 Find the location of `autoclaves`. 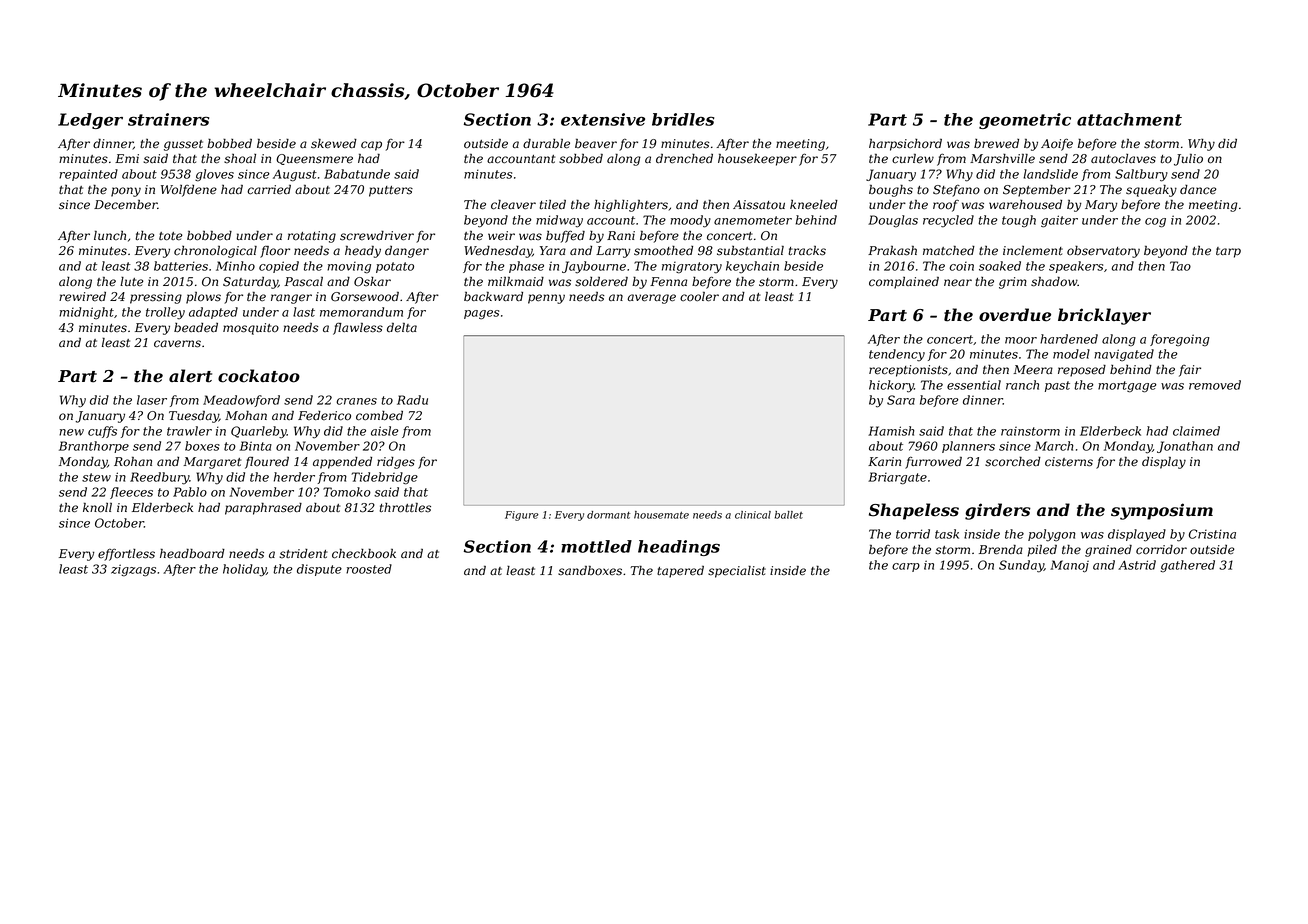

autoclaves is located at coordinates (1123, 159).
